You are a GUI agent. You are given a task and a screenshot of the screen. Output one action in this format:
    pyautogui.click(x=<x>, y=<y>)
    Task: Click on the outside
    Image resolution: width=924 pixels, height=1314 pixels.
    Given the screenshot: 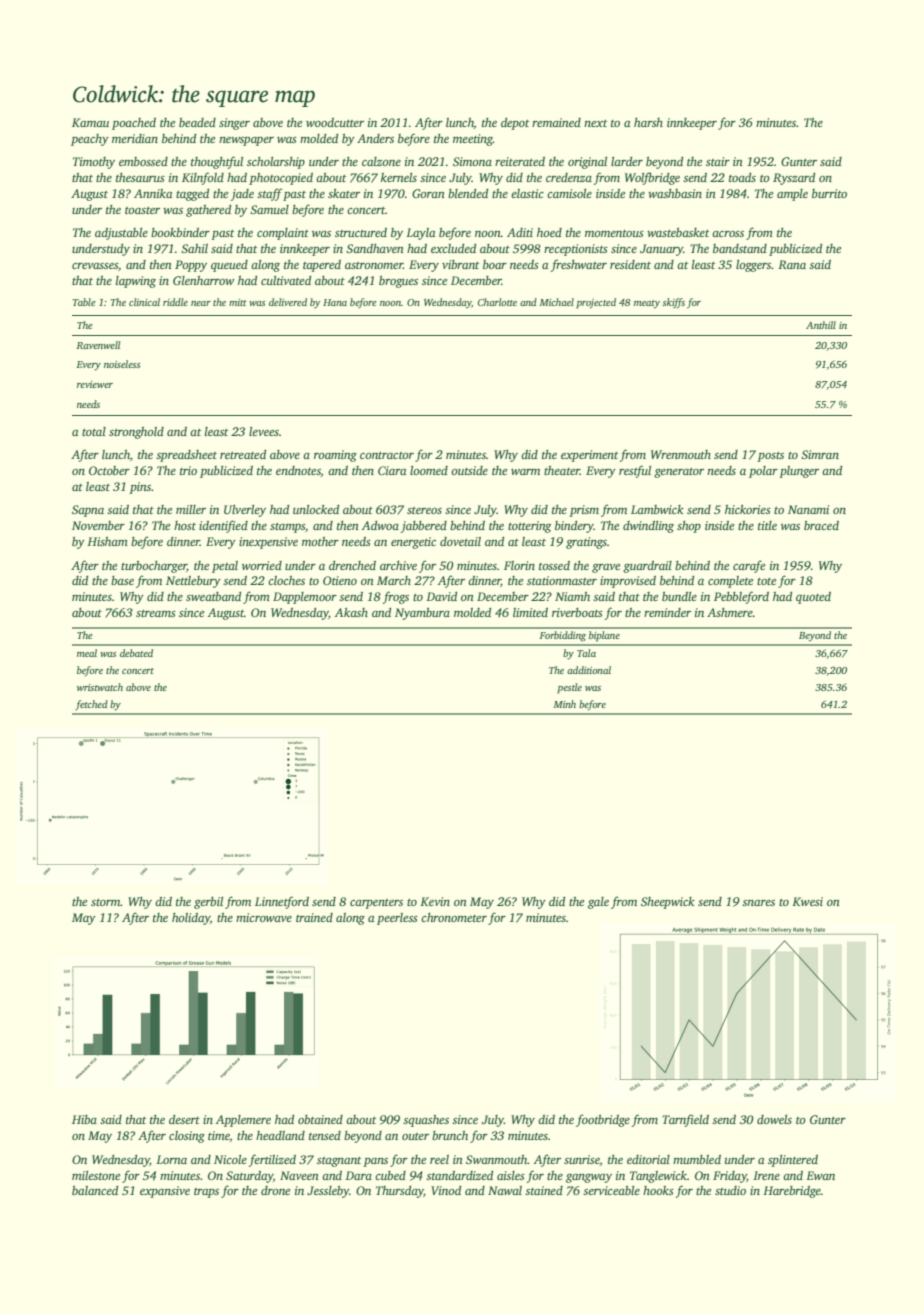 What is the action you would take?
    pyautogui.click(x=469, y=470)
